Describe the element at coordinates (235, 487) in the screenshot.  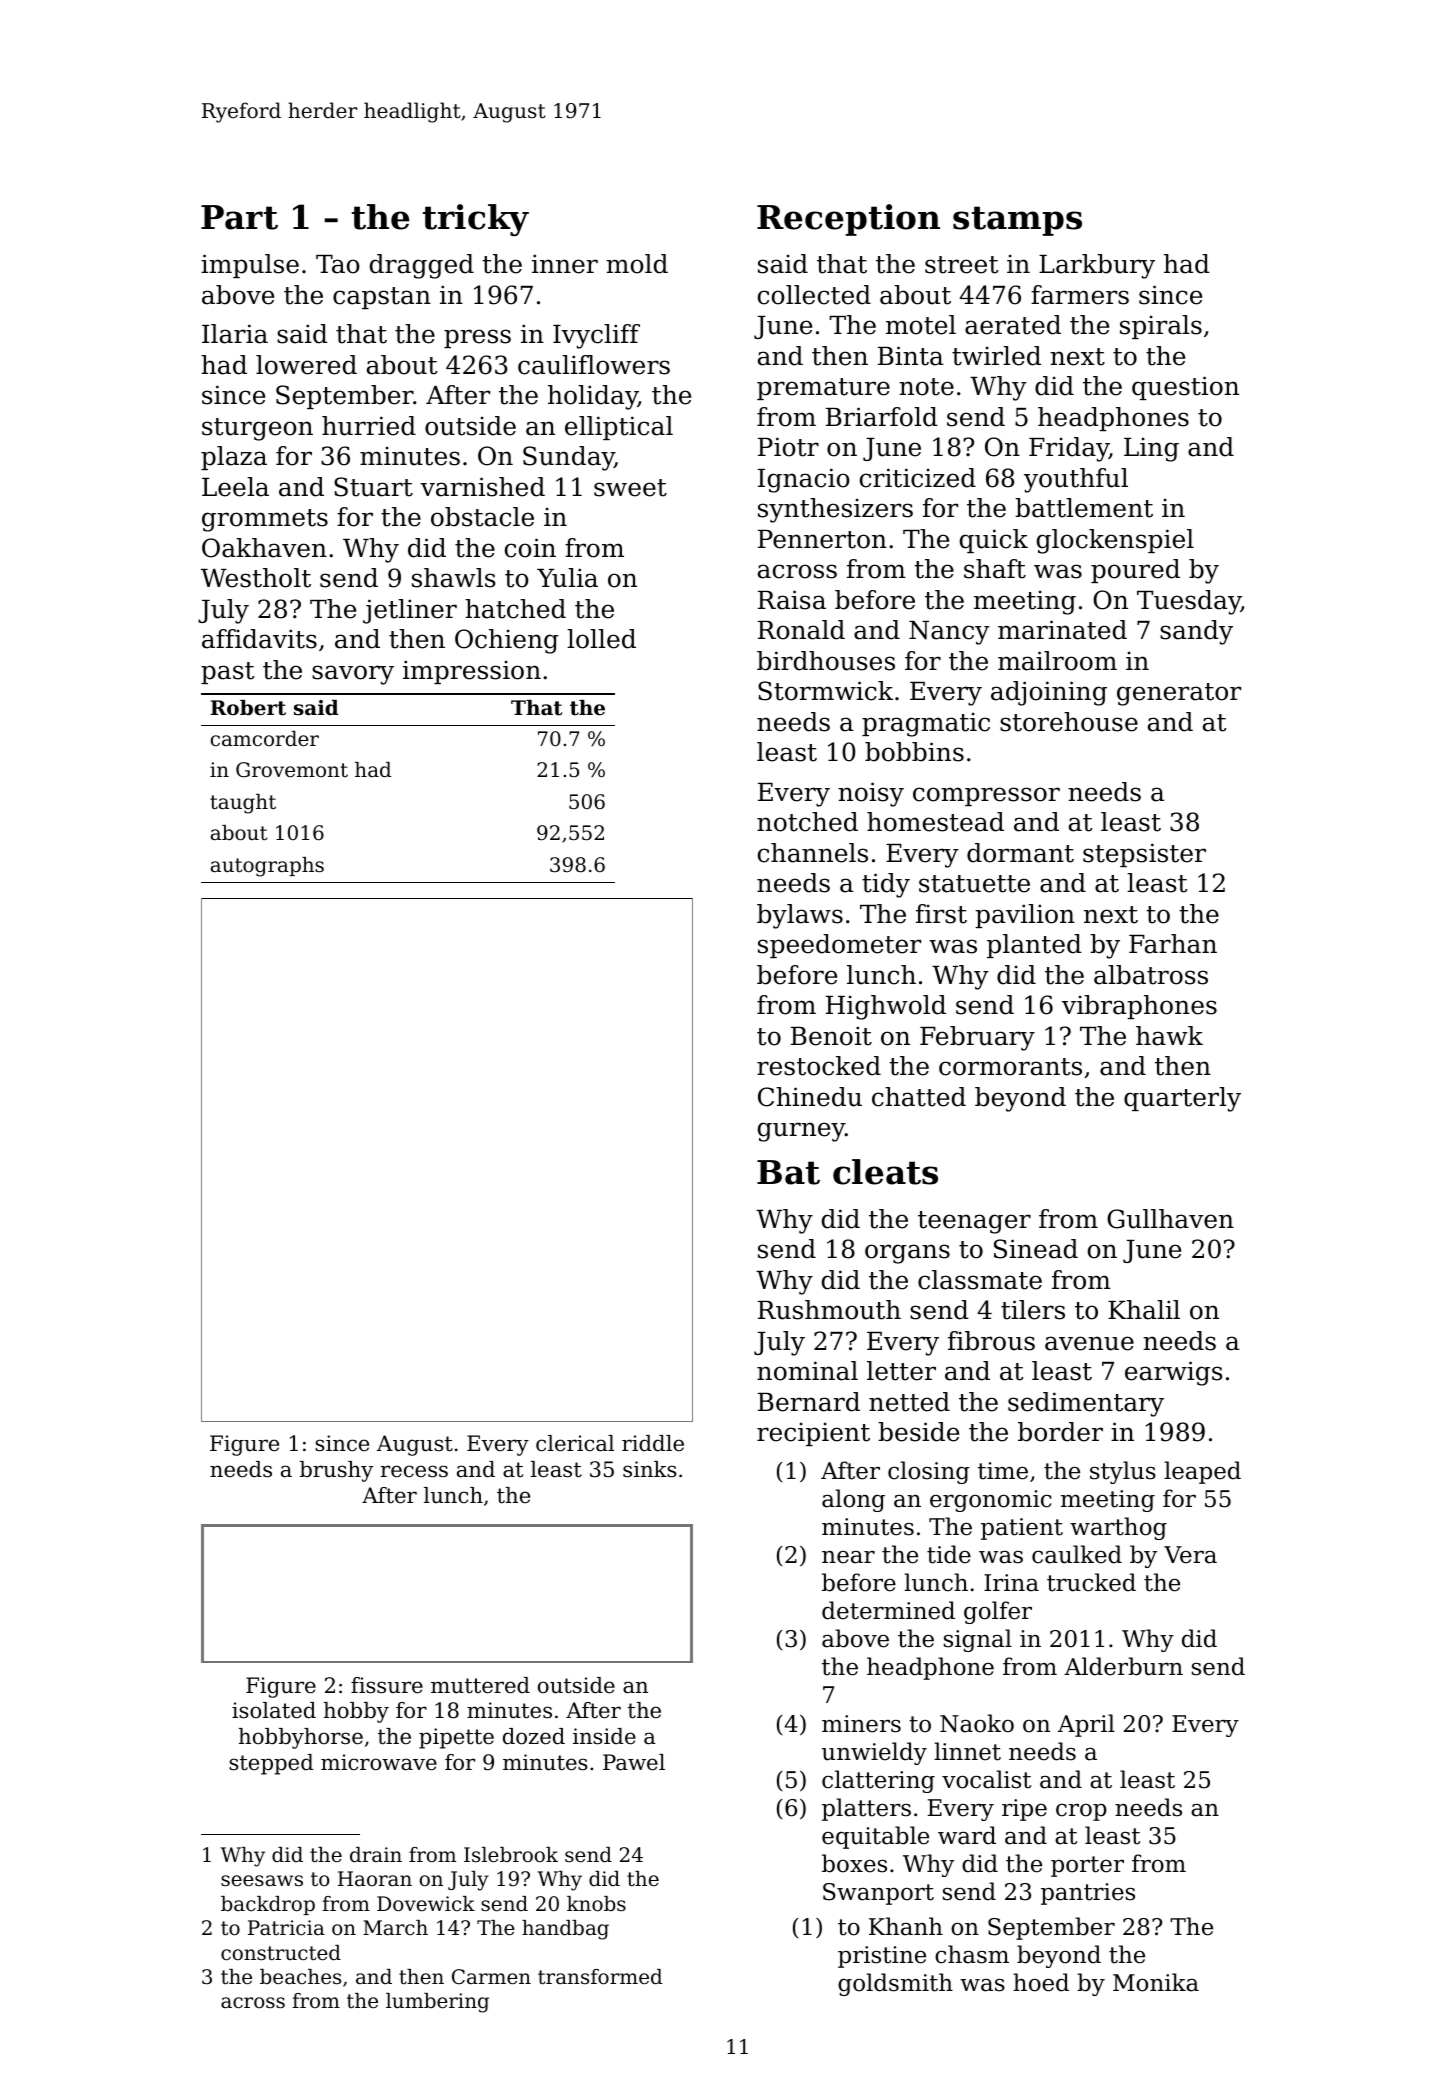
I see `Leela` at that location.
